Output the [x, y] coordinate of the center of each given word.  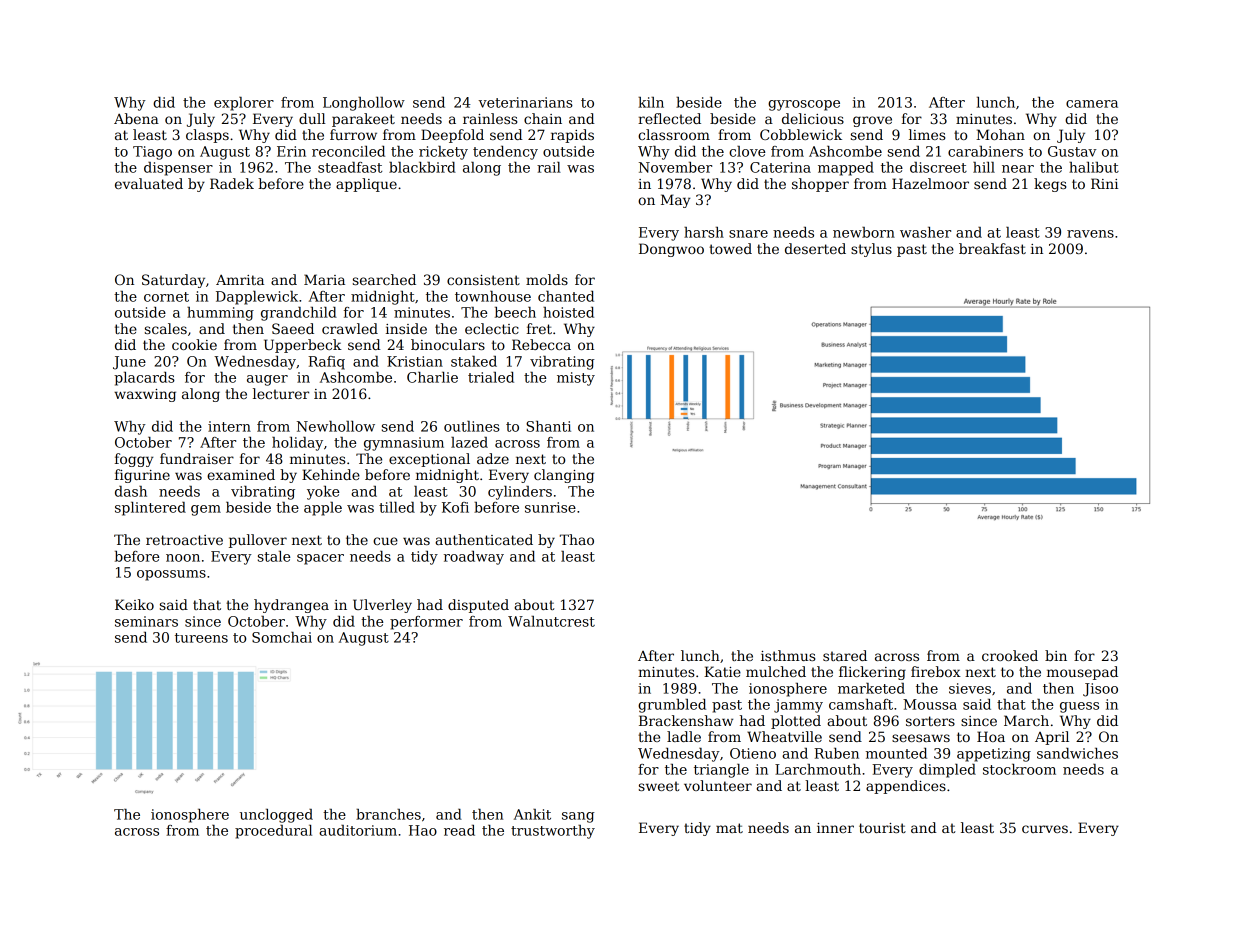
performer [426, 623]
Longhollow [364, 104]
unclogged [276, 816]
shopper [820, 185]
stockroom [1019, 769]
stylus [871, 250]
